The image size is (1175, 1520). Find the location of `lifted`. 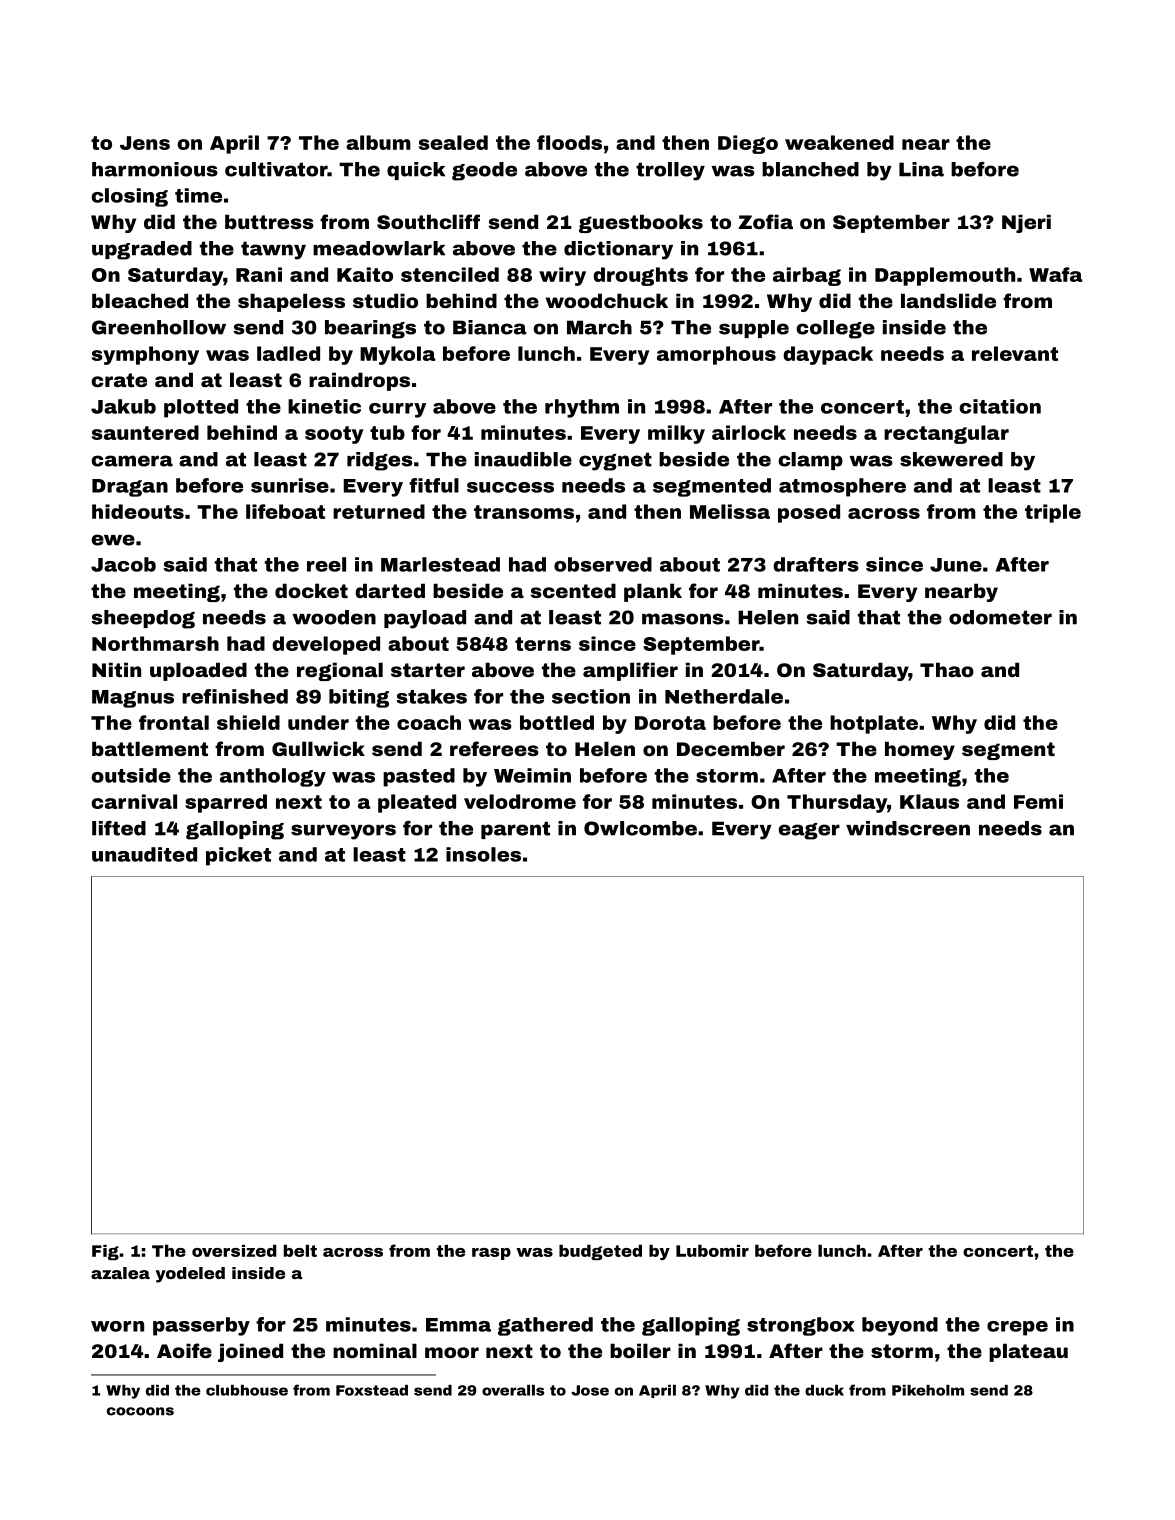

lifted is located at coordinates (119, 828).
